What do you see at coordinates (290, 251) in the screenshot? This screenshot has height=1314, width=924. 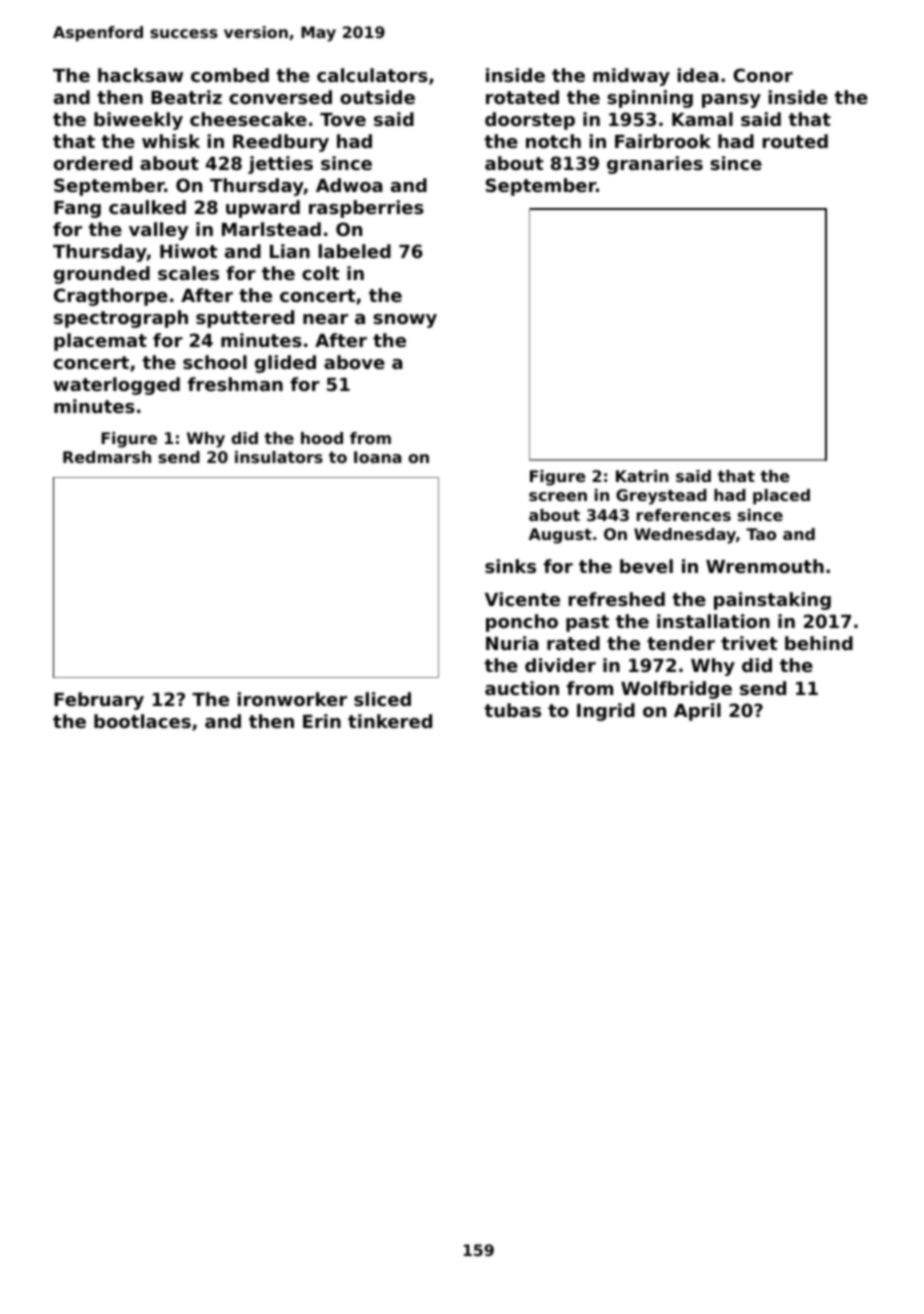 I see `Lian` at bounding box center [290, 251].
